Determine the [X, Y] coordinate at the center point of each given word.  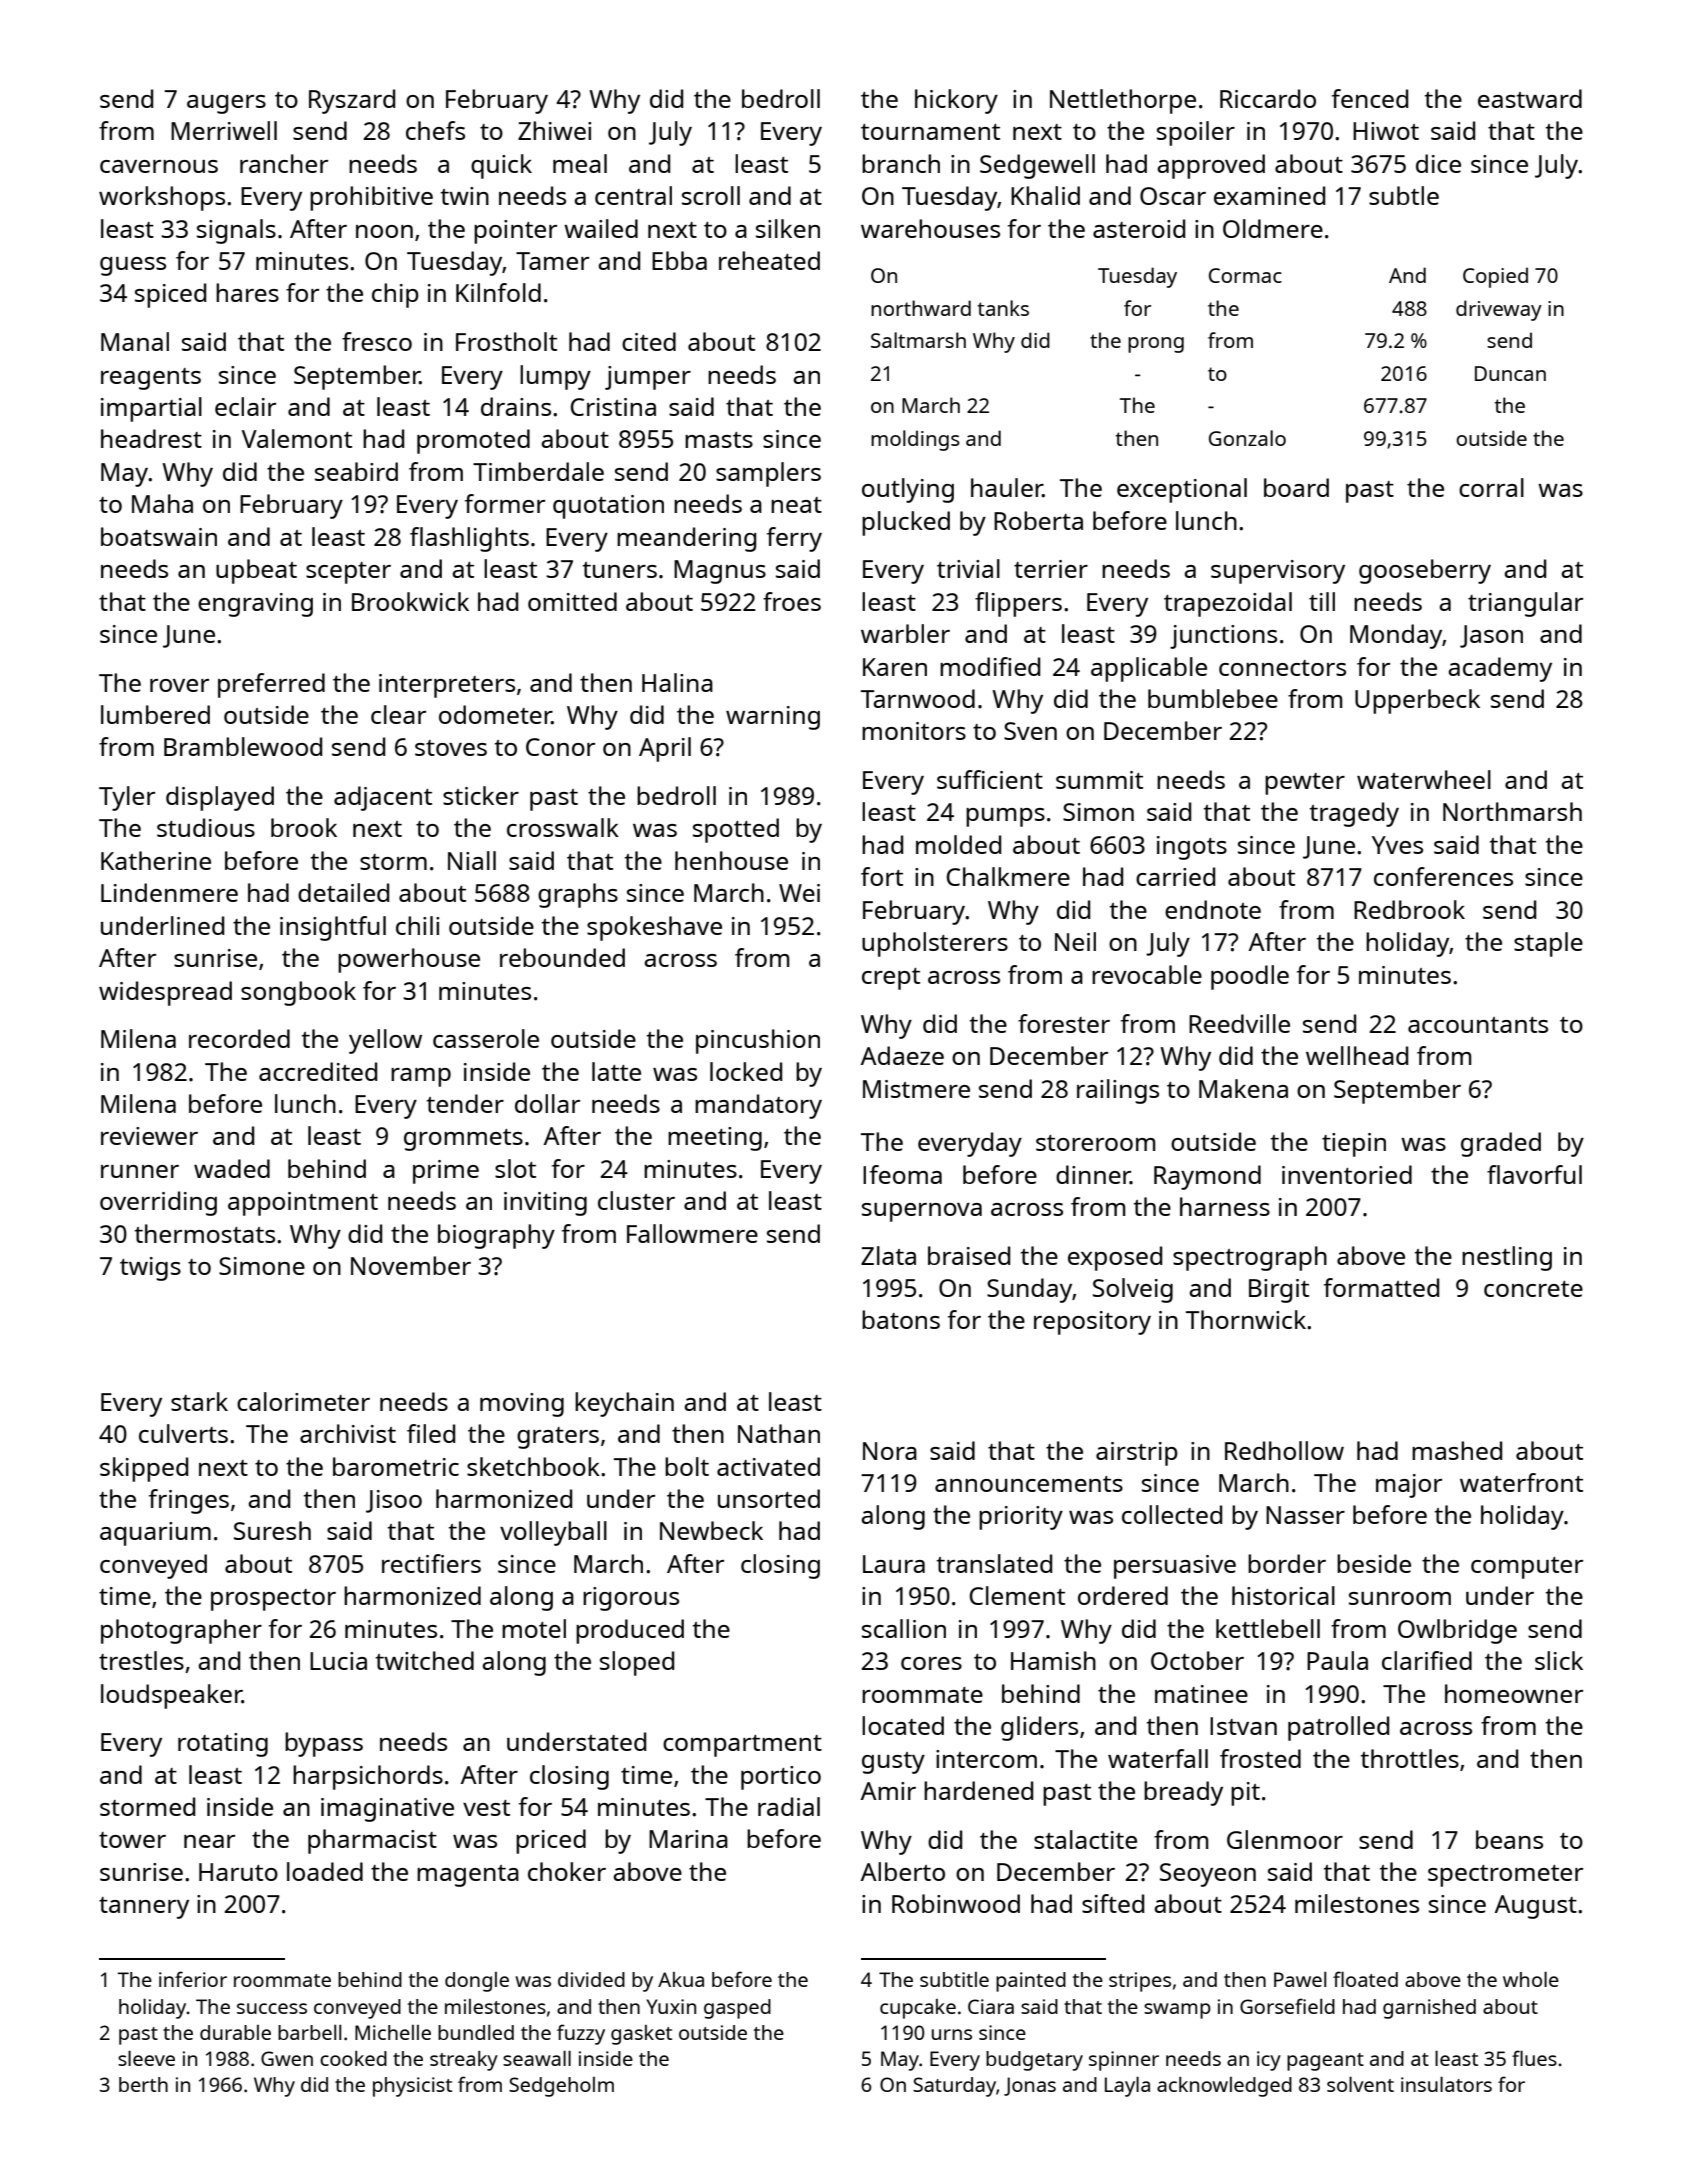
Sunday [1029, 1290]
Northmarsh [1512, 811]
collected [1172, 1514]
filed [431, 1433]
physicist [412, 2087]
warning [773, 718]
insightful [333, 928]
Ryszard [352, 101]
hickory [956, 101]
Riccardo [1268, 98]
